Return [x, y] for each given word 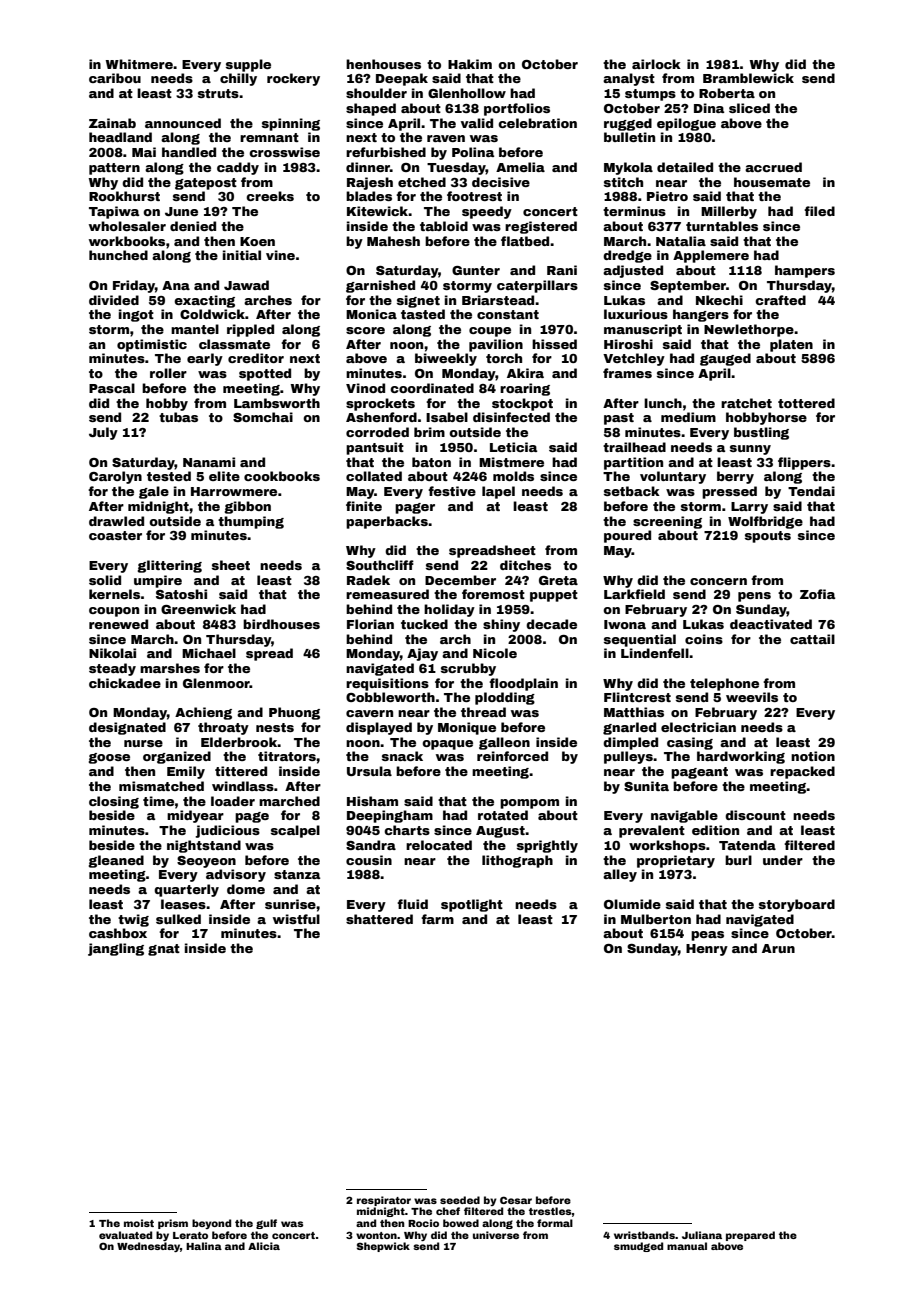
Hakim [470, 64]
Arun [778, 948]
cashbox [118, 933]
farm [437, 919]
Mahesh [393, 241]
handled [189, 152]
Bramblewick [748, 78]
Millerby [729, 212]
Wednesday [148, 1247]
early [205, 359]
